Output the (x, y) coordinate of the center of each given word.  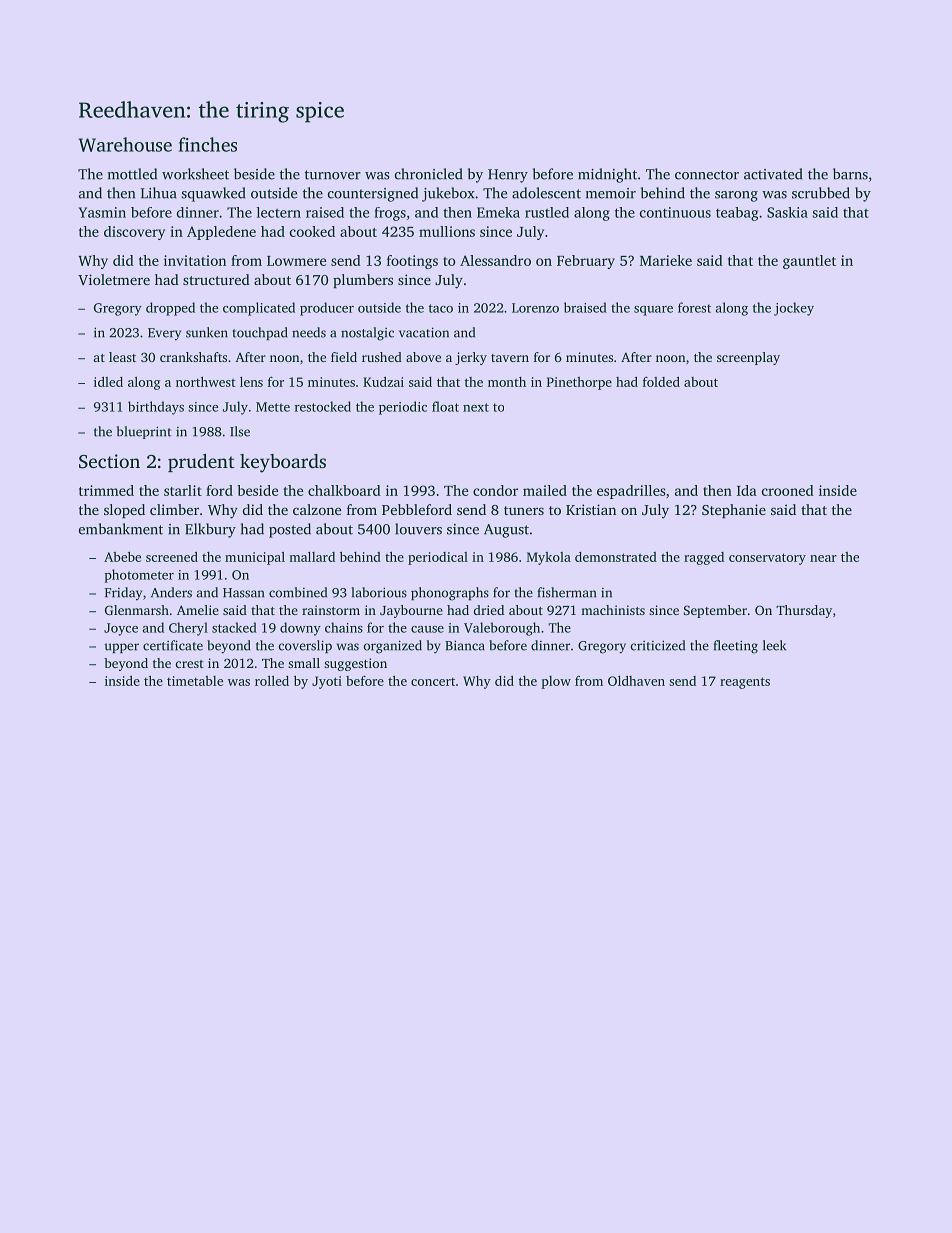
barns (850, 174)
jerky (471, 358)
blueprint (144, 432)
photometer (139, 576)
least (122, 357)
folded (661, 382)
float (445, 406)
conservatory (767, 559)
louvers (418, 529)
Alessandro (495, 260)
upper (122, 648)
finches (208, 144)
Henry (508, 176)
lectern (279, 212)
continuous (675, 212)
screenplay (748, 358)
